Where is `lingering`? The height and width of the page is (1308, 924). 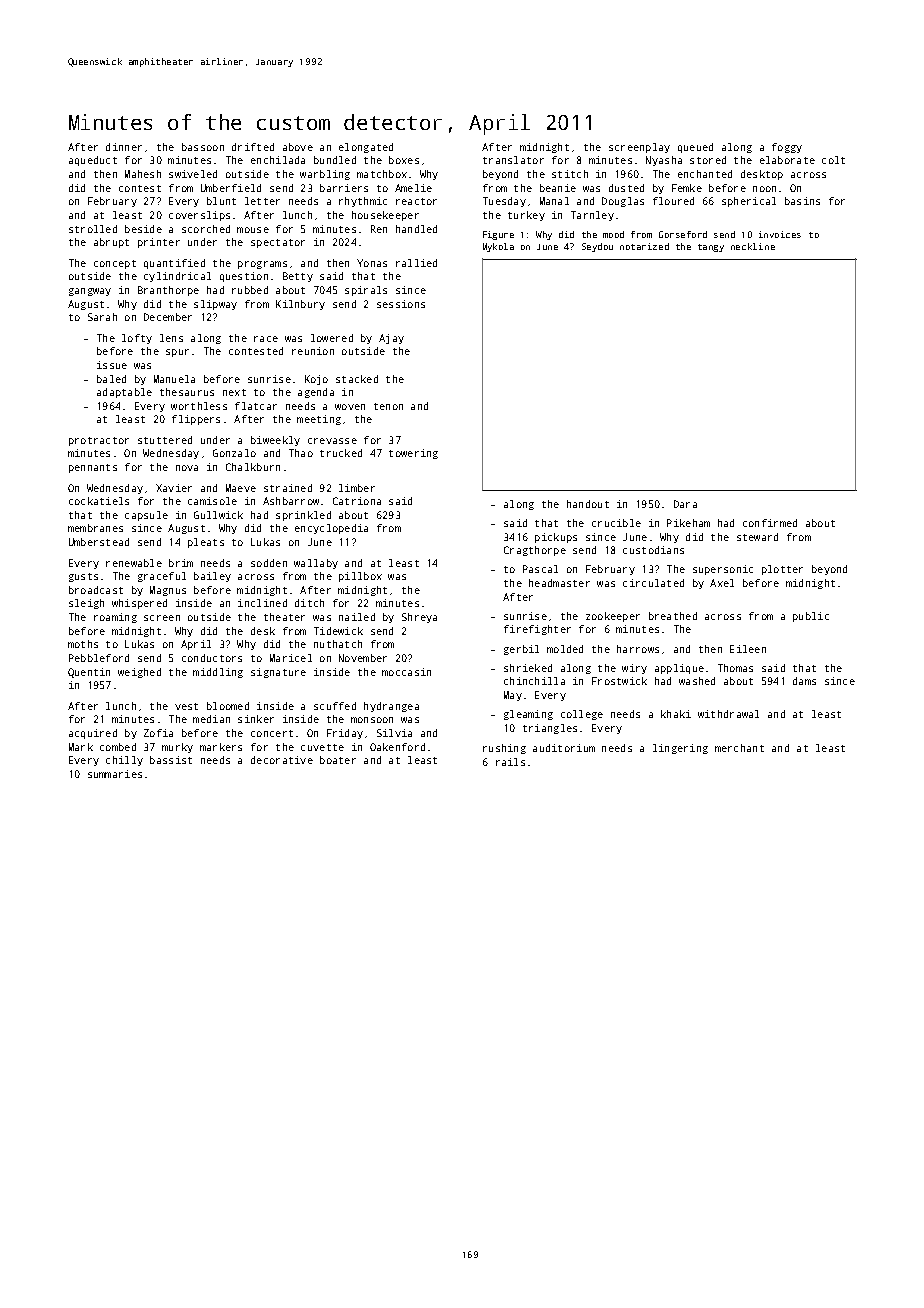 lingering is located at coordinates (680, 749).
